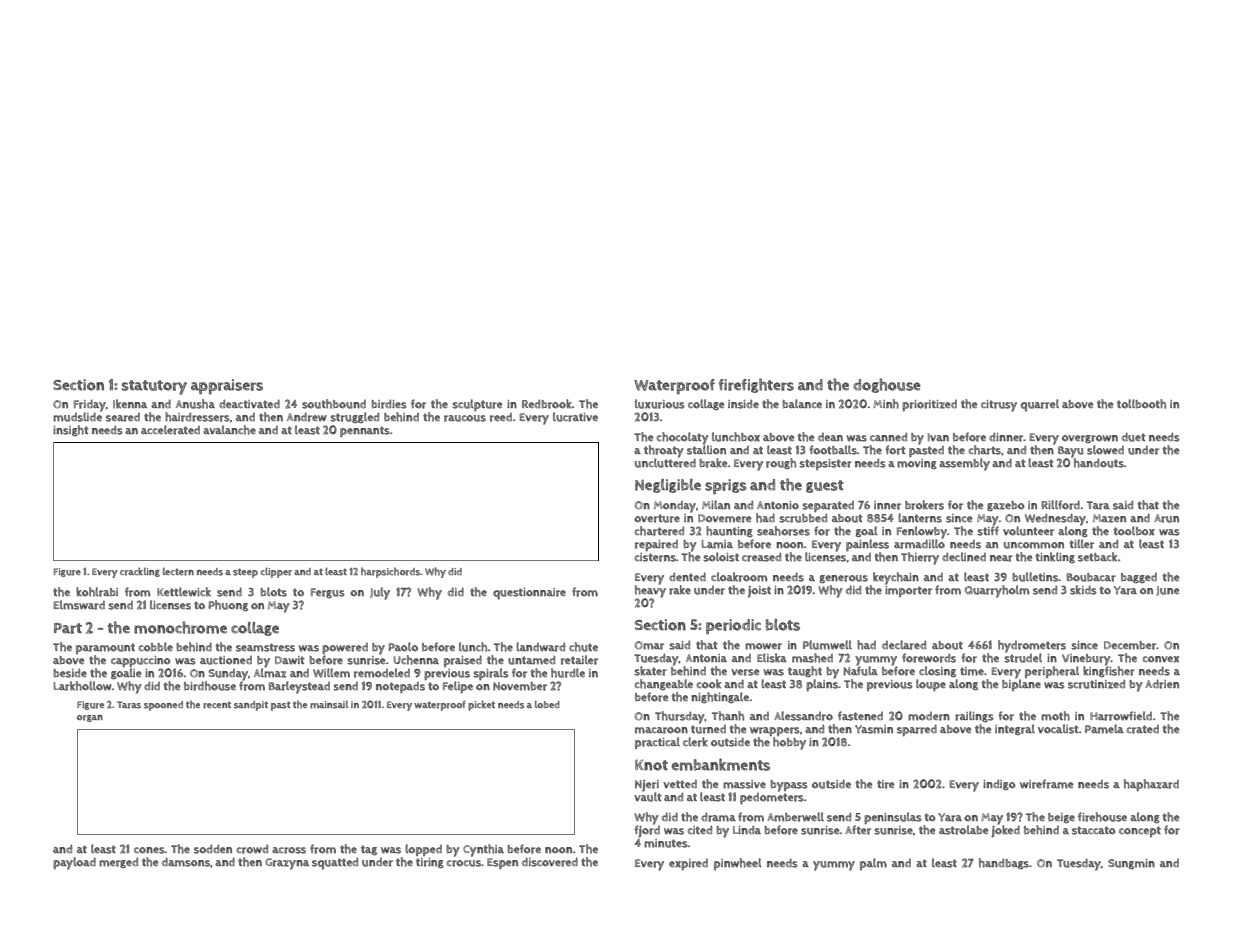 The width and height of the page is (1233, 952). I want to click on insight, so click(71, 430).
